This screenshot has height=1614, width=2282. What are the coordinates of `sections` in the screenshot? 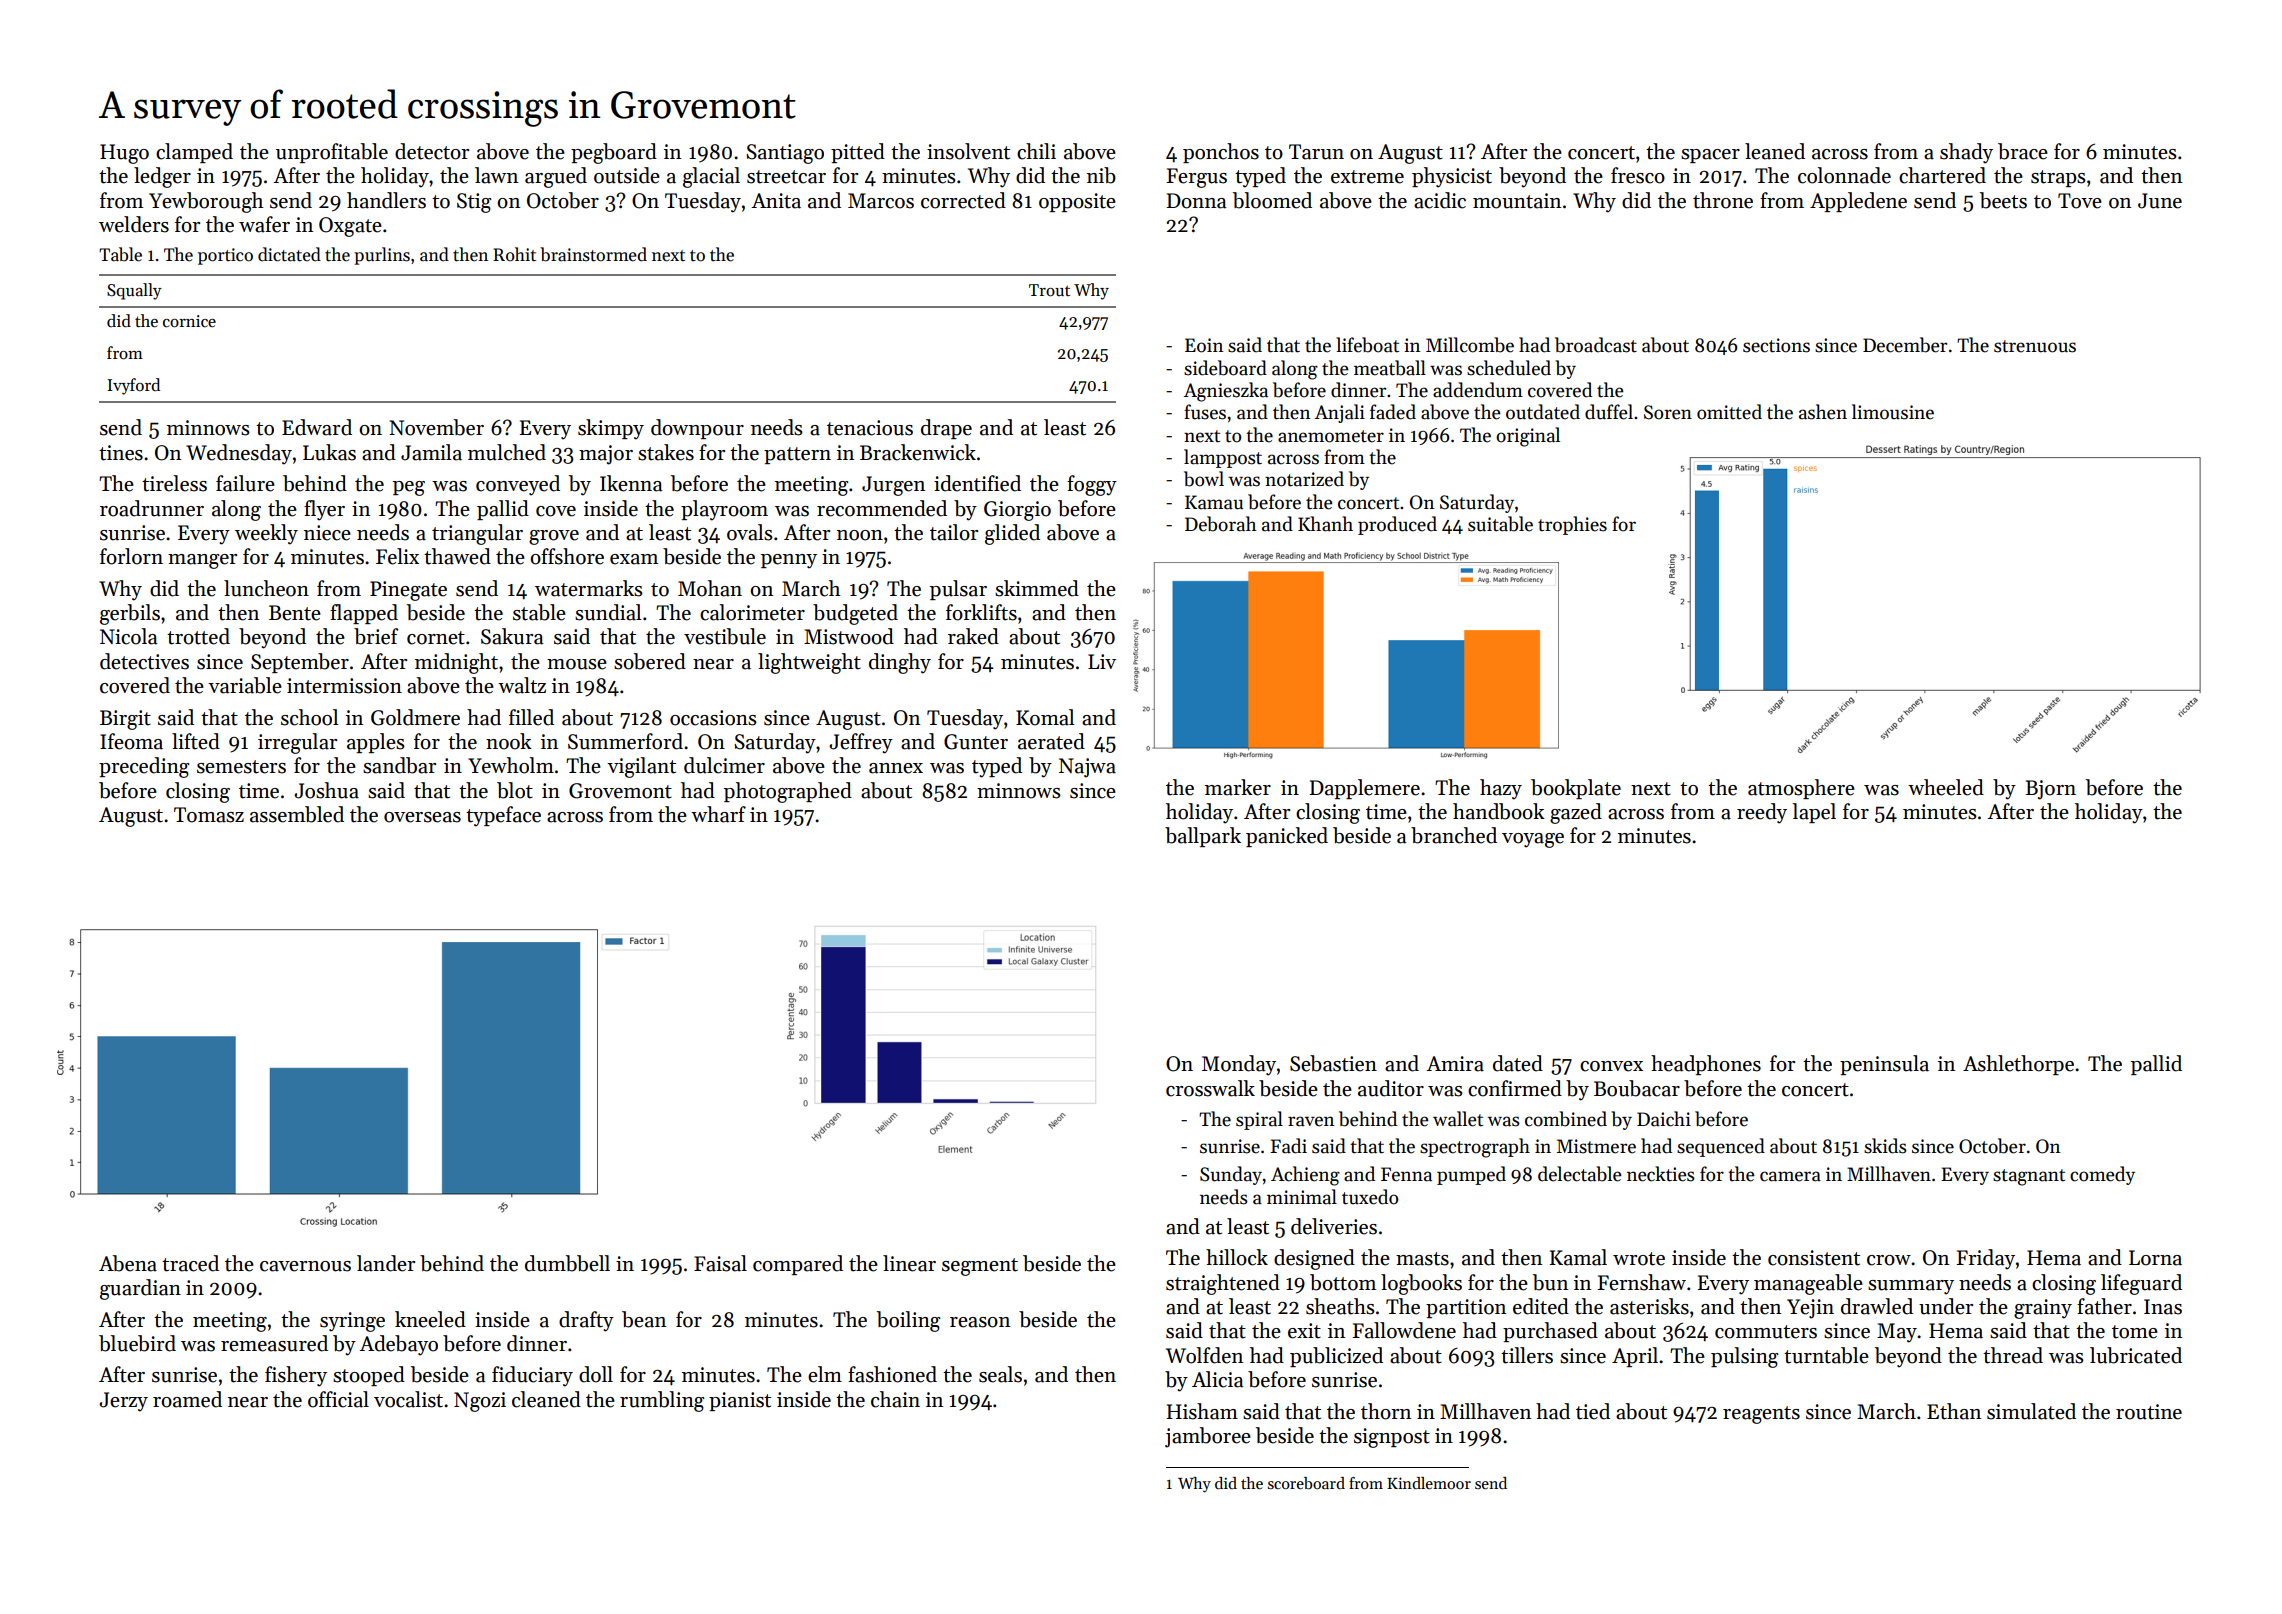 It's located at (1776, 345).
